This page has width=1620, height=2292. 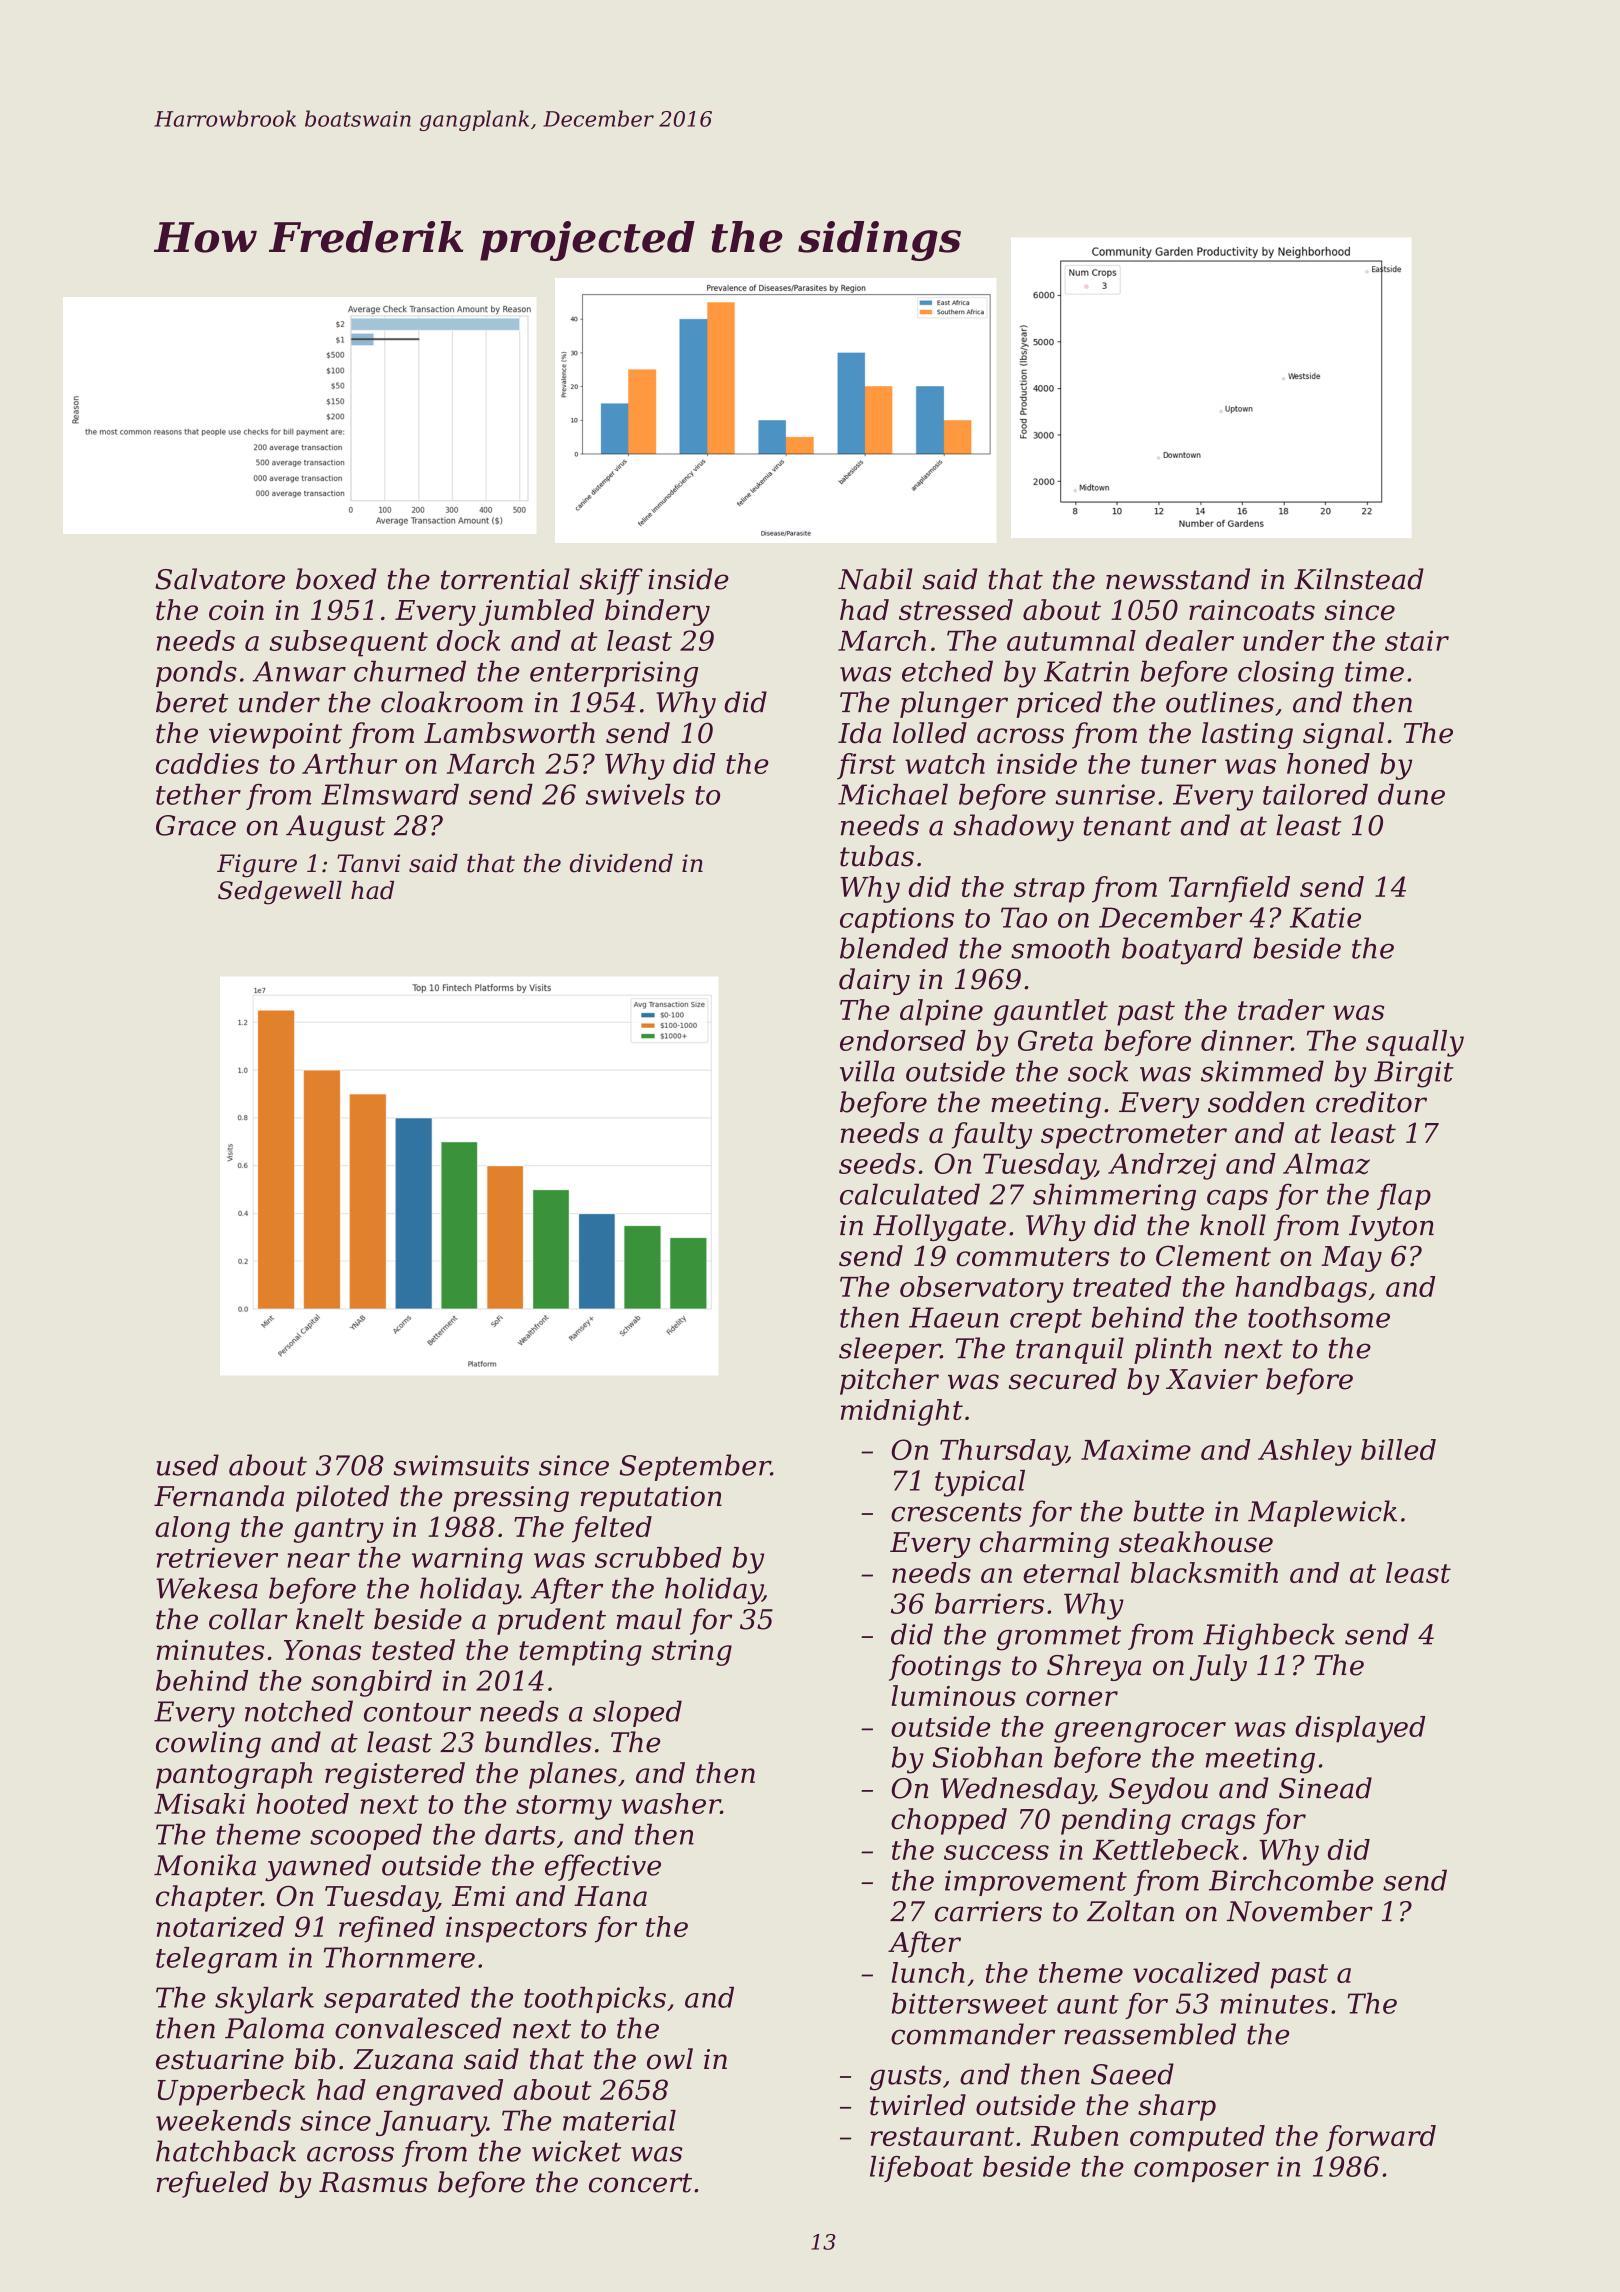 I want to click on skiff, so click(x=611, y=581).
